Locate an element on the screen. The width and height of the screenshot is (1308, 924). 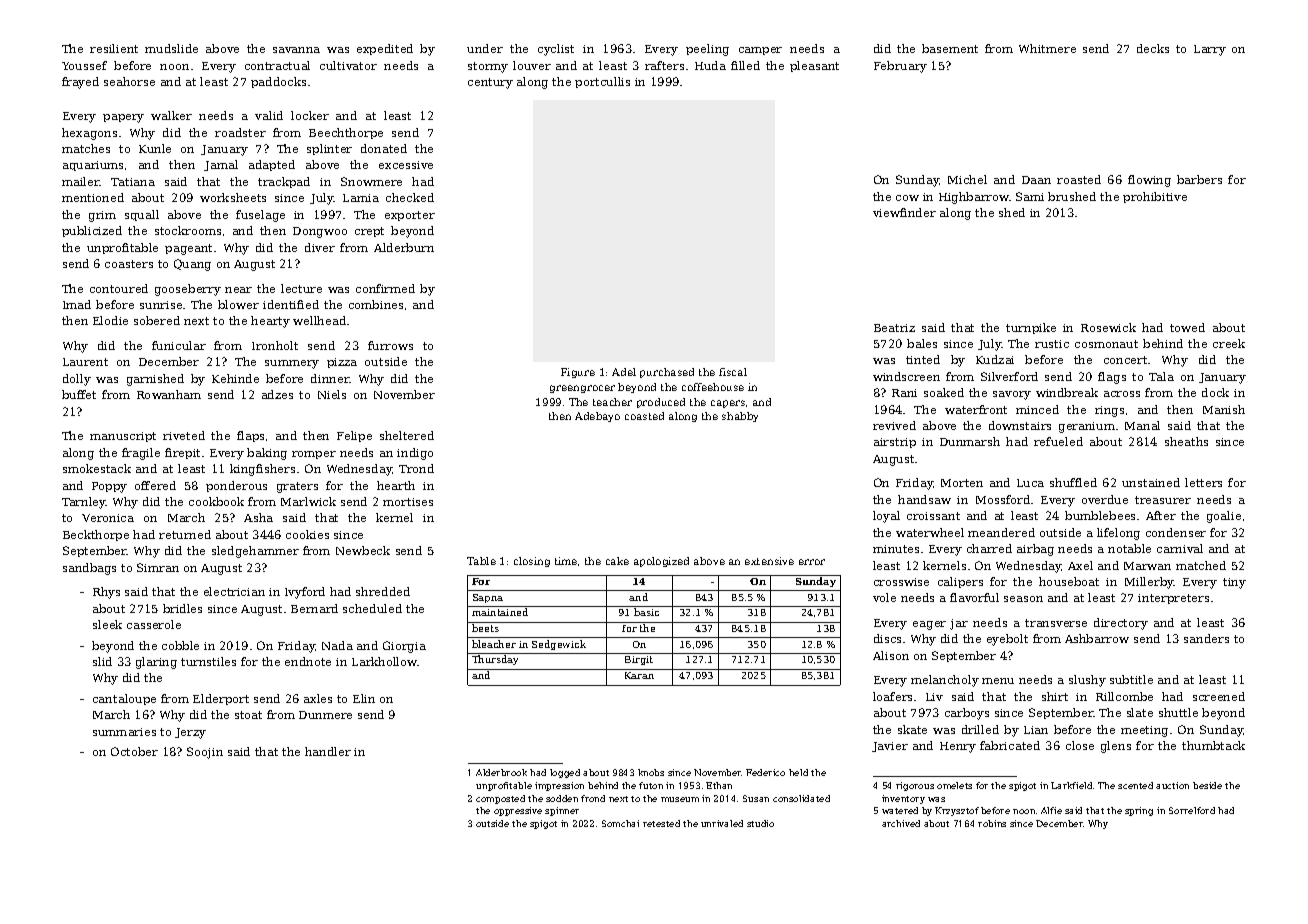
Huda is located at coordinates (710, 65).
